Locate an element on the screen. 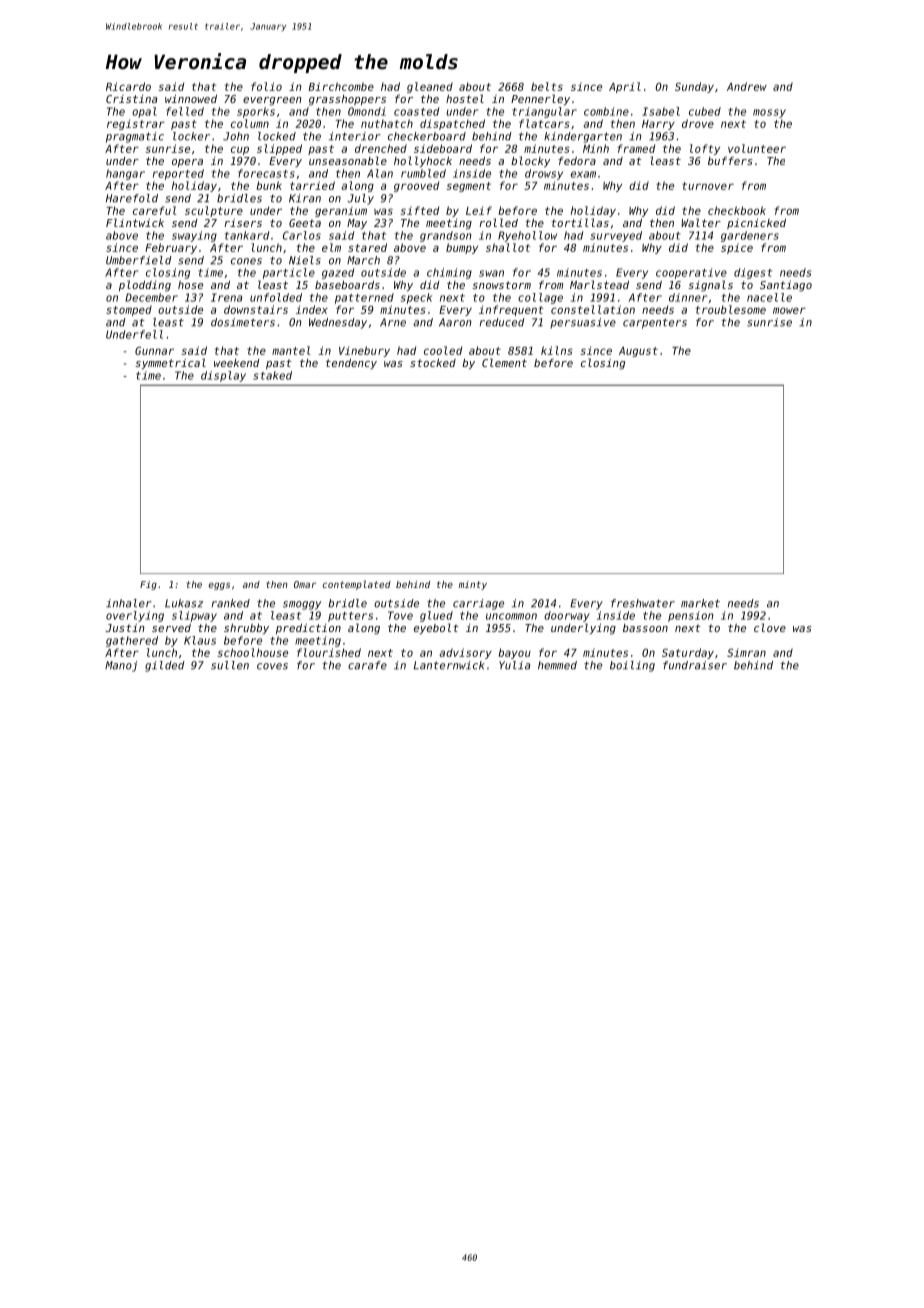 This screenshot has height=1308, width=924. August is located at coordinates (638, 352).
